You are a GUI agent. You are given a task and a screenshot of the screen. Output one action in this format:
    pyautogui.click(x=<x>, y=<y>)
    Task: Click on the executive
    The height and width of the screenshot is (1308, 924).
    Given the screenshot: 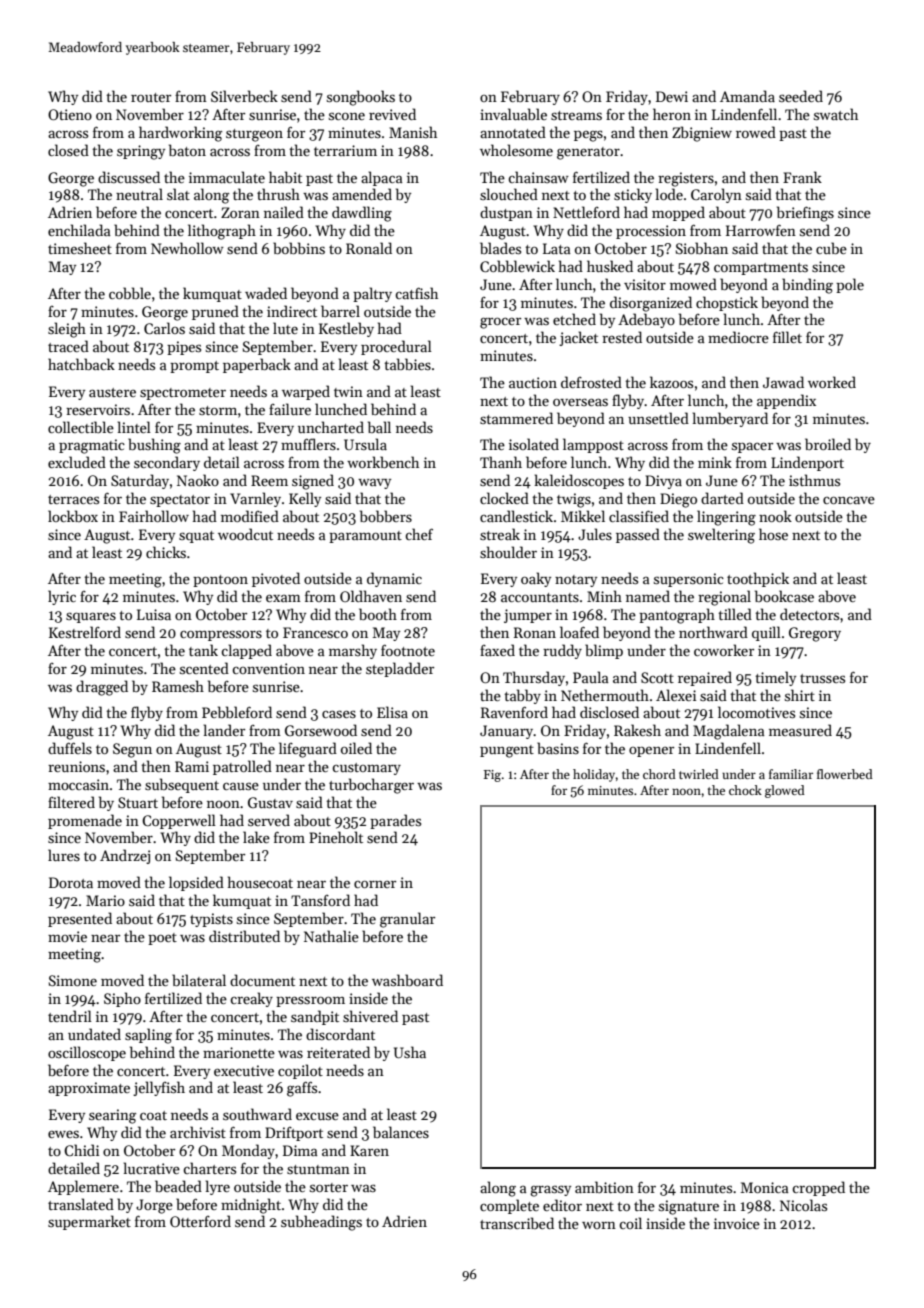 What is the action you would take?
    pyautogui.click(x=244, y=1070)
